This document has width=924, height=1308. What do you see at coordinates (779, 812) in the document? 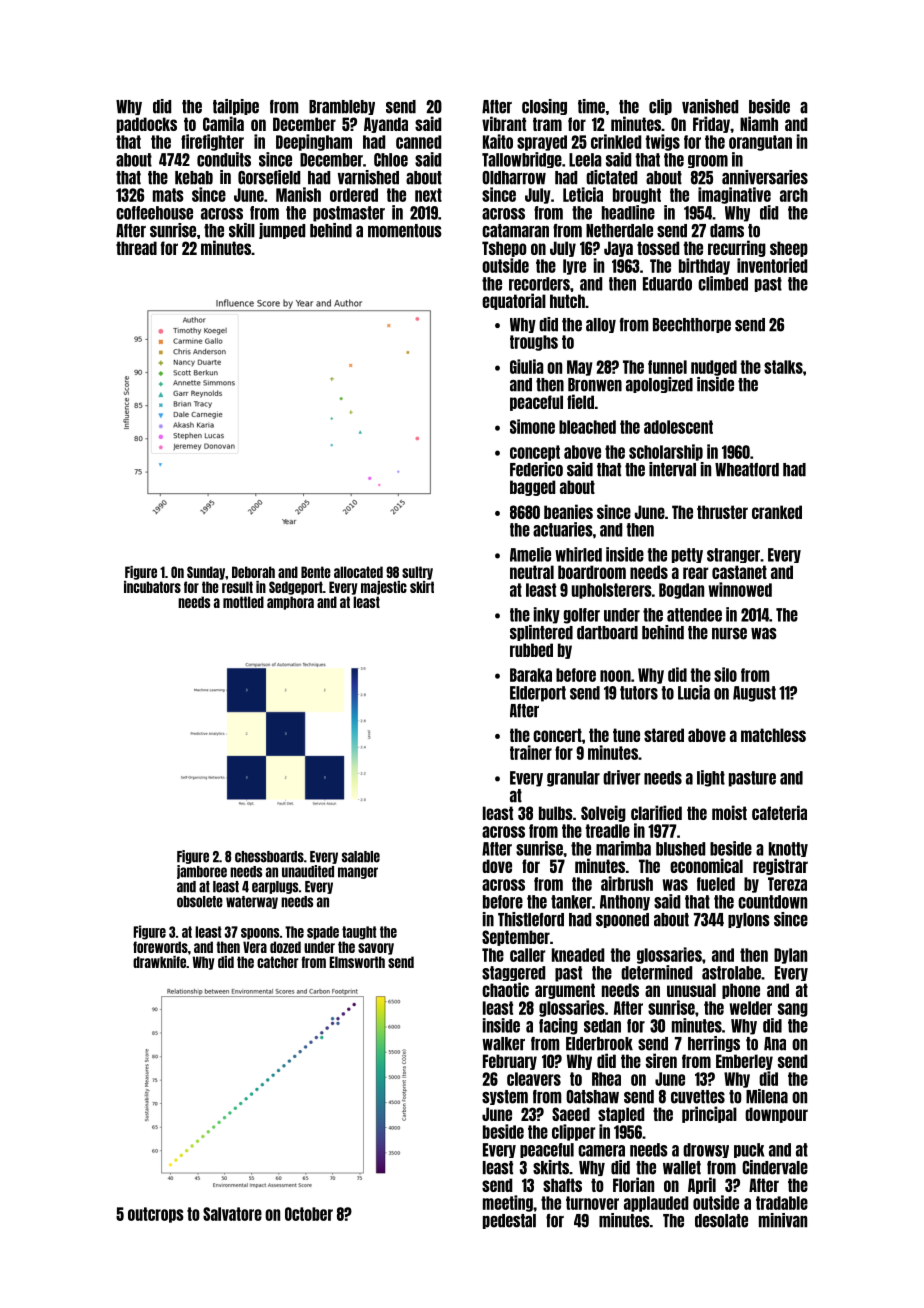
I see `cafeteria` at bounding box center [779, 812].
